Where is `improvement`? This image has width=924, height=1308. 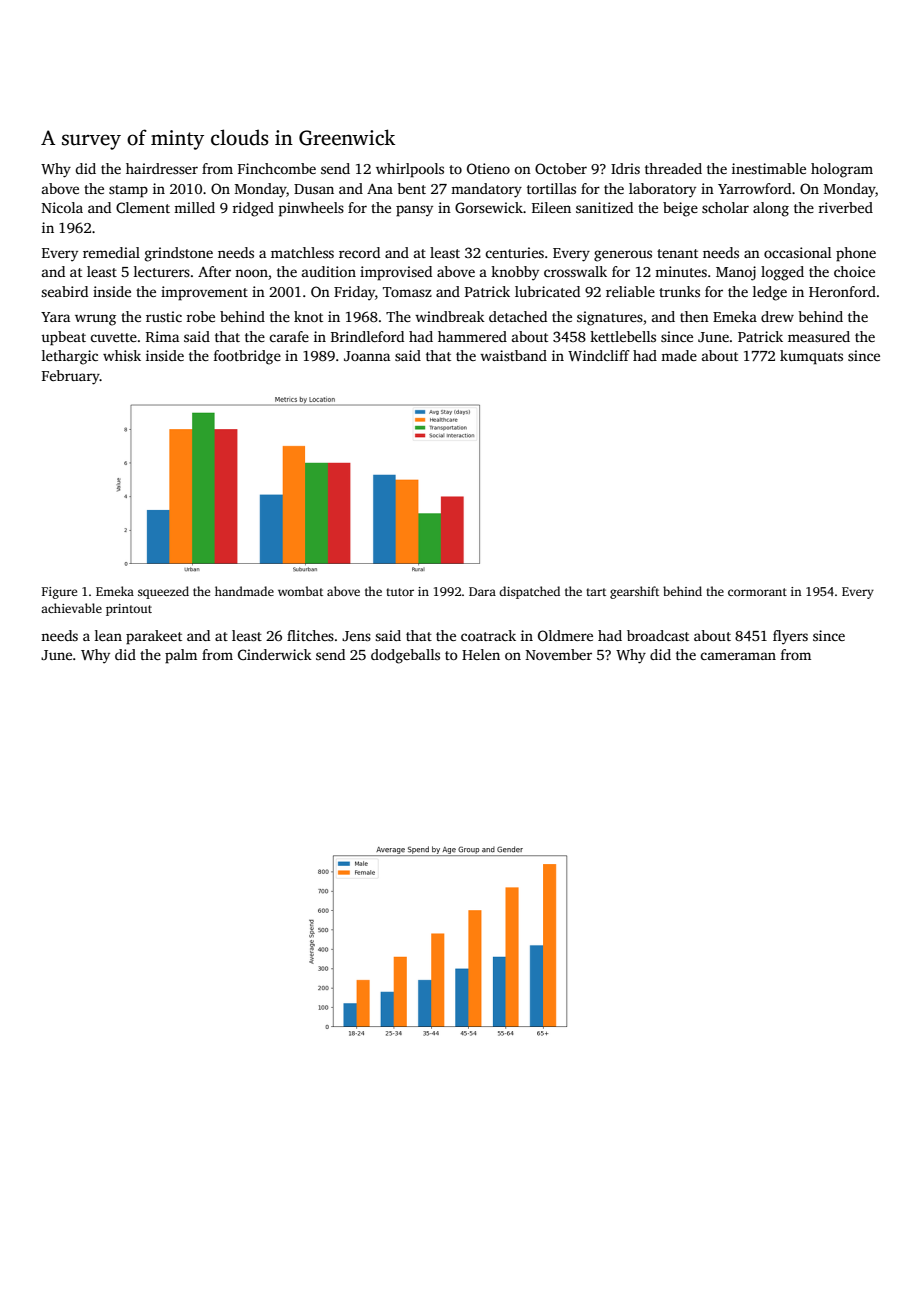 improvement is located at coordinates (204, 293).
